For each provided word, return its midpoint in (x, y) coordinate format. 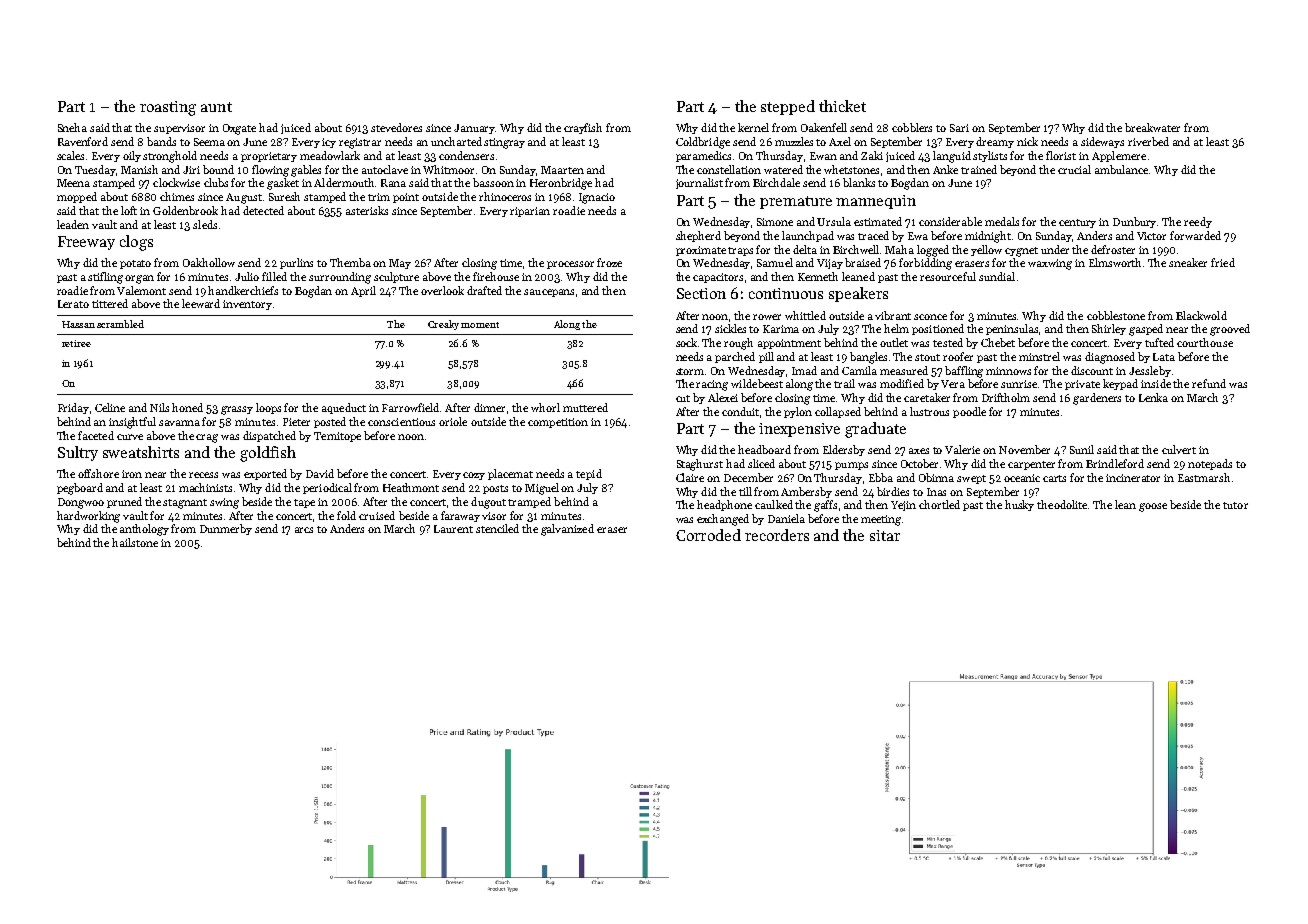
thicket (842, 106)
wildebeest (757, 383)
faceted (96, 435)
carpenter (1031, 465)
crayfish (583, 128)
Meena (73, 183)
